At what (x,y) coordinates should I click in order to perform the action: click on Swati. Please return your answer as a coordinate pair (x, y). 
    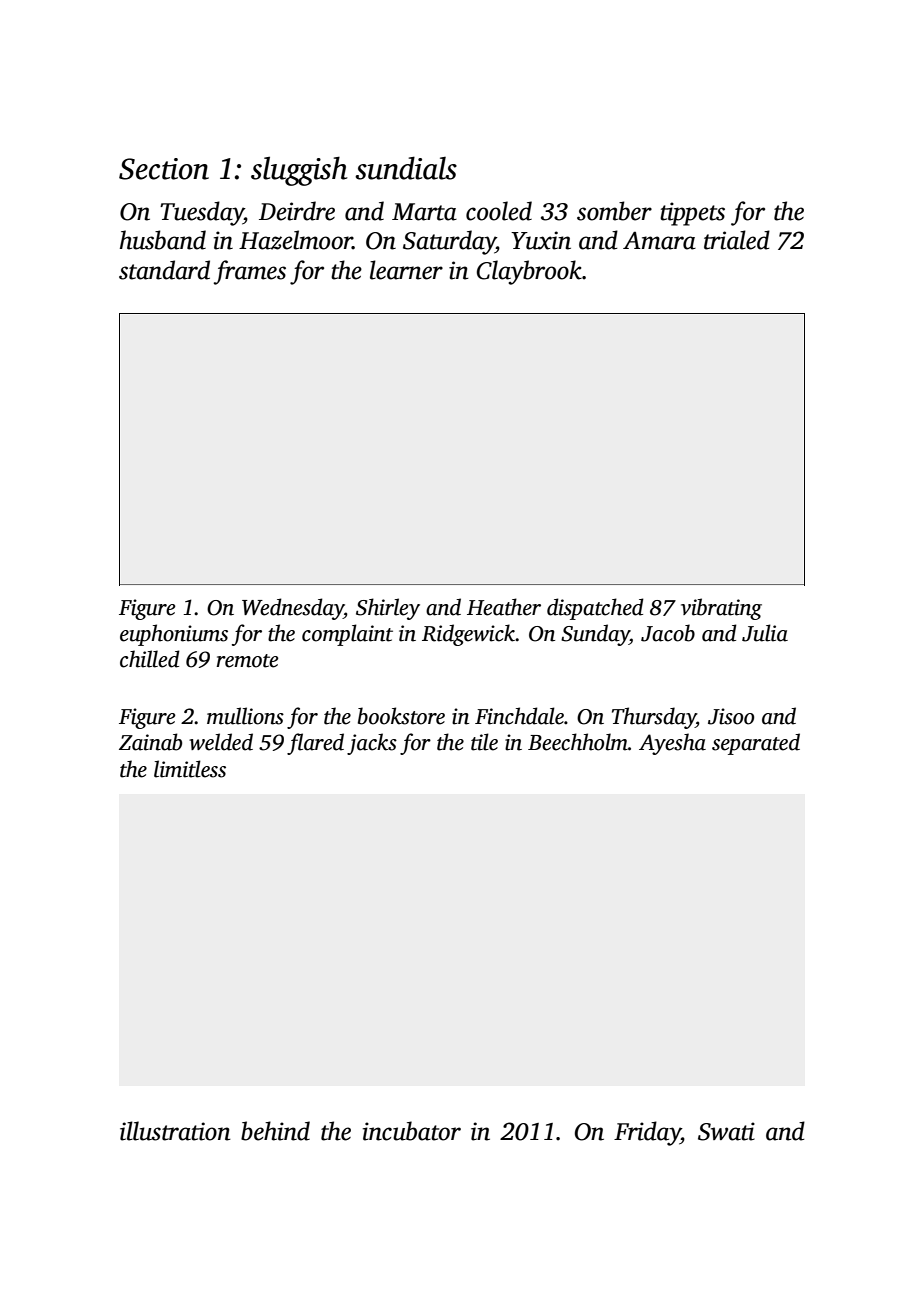
    Looking at the image, I should click on (726, 1131).
